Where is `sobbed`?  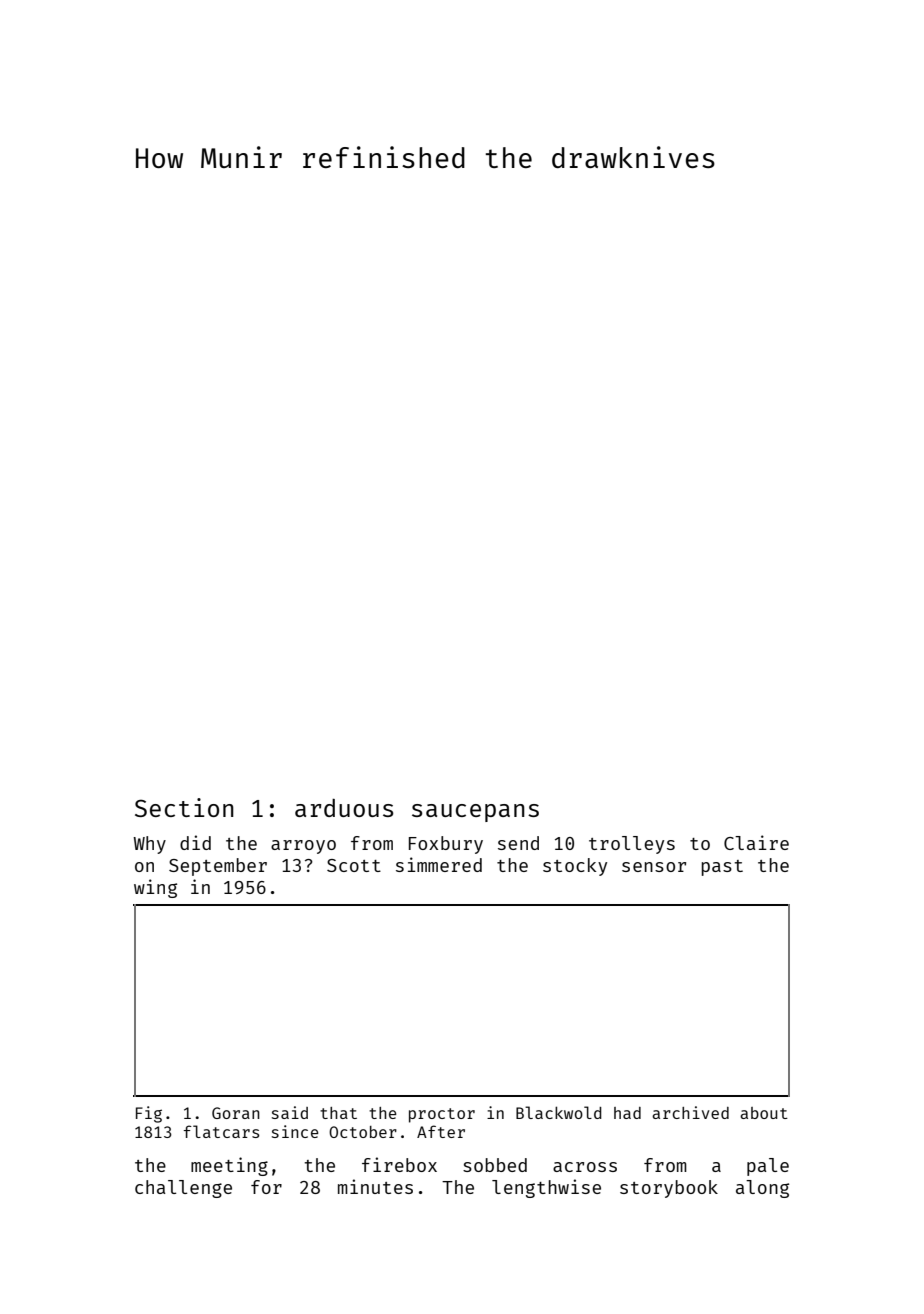 sobbed is located at coordinates (495, 1165).
